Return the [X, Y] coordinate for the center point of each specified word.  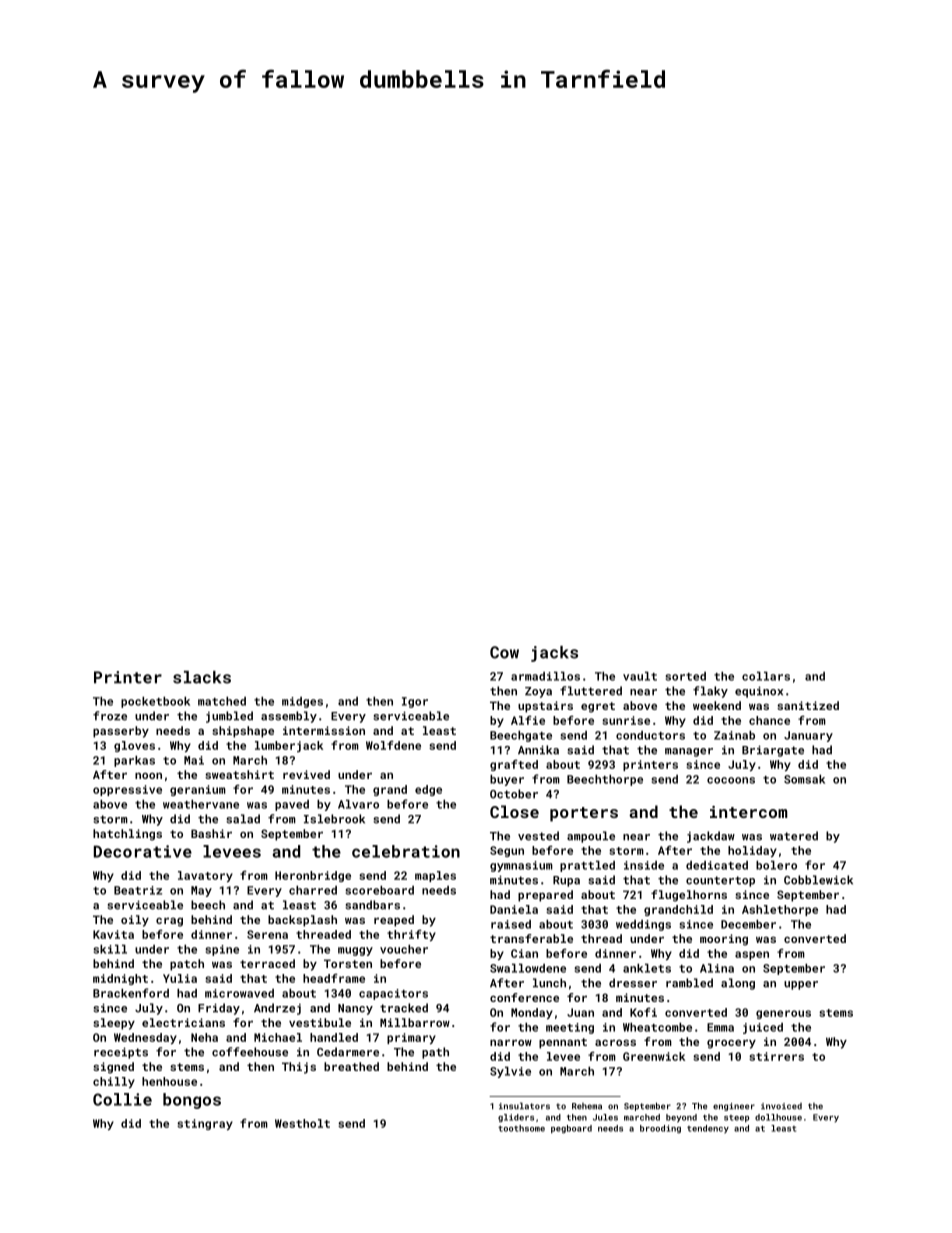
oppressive [127, 790]
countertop [720, 881]
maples [435, 876]
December [748, 924]
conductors [650, 735]
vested [538, 836]
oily [135, 921]
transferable [531, 938]
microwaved [239, 993]
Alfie [528, 720]
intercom [748, 812]
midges [302, 702]
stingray [205, 1124]
